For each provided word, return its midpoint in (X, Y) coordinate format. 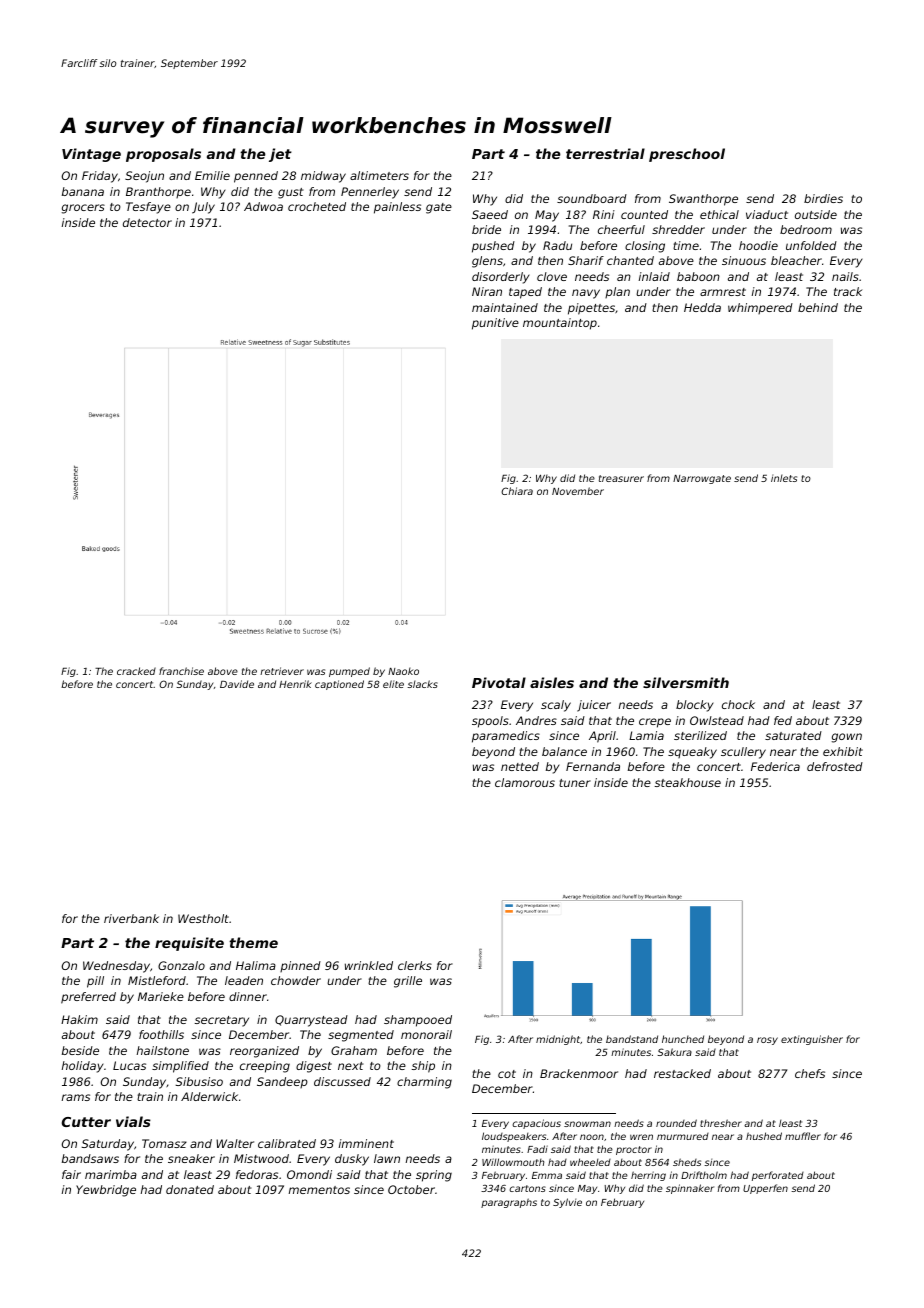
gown (847, 738)
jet (280, 155)
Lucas (129, 1065)
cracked (136, 671)
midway (323, 177)
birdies (823, 198)
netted (520, 766)
